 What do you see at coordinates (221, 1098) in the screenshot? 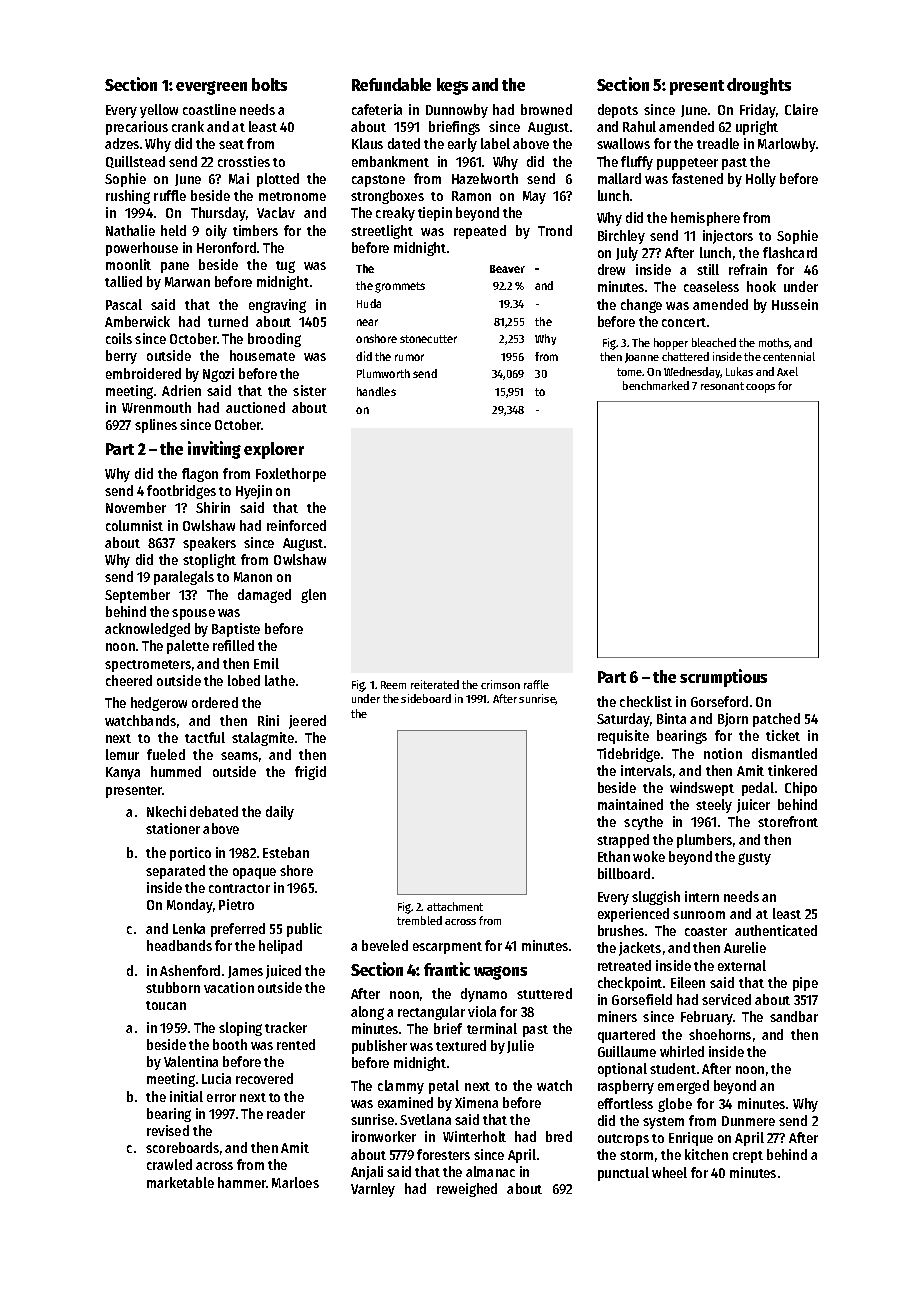
I see `error` at bounding box center [221, 1098].
